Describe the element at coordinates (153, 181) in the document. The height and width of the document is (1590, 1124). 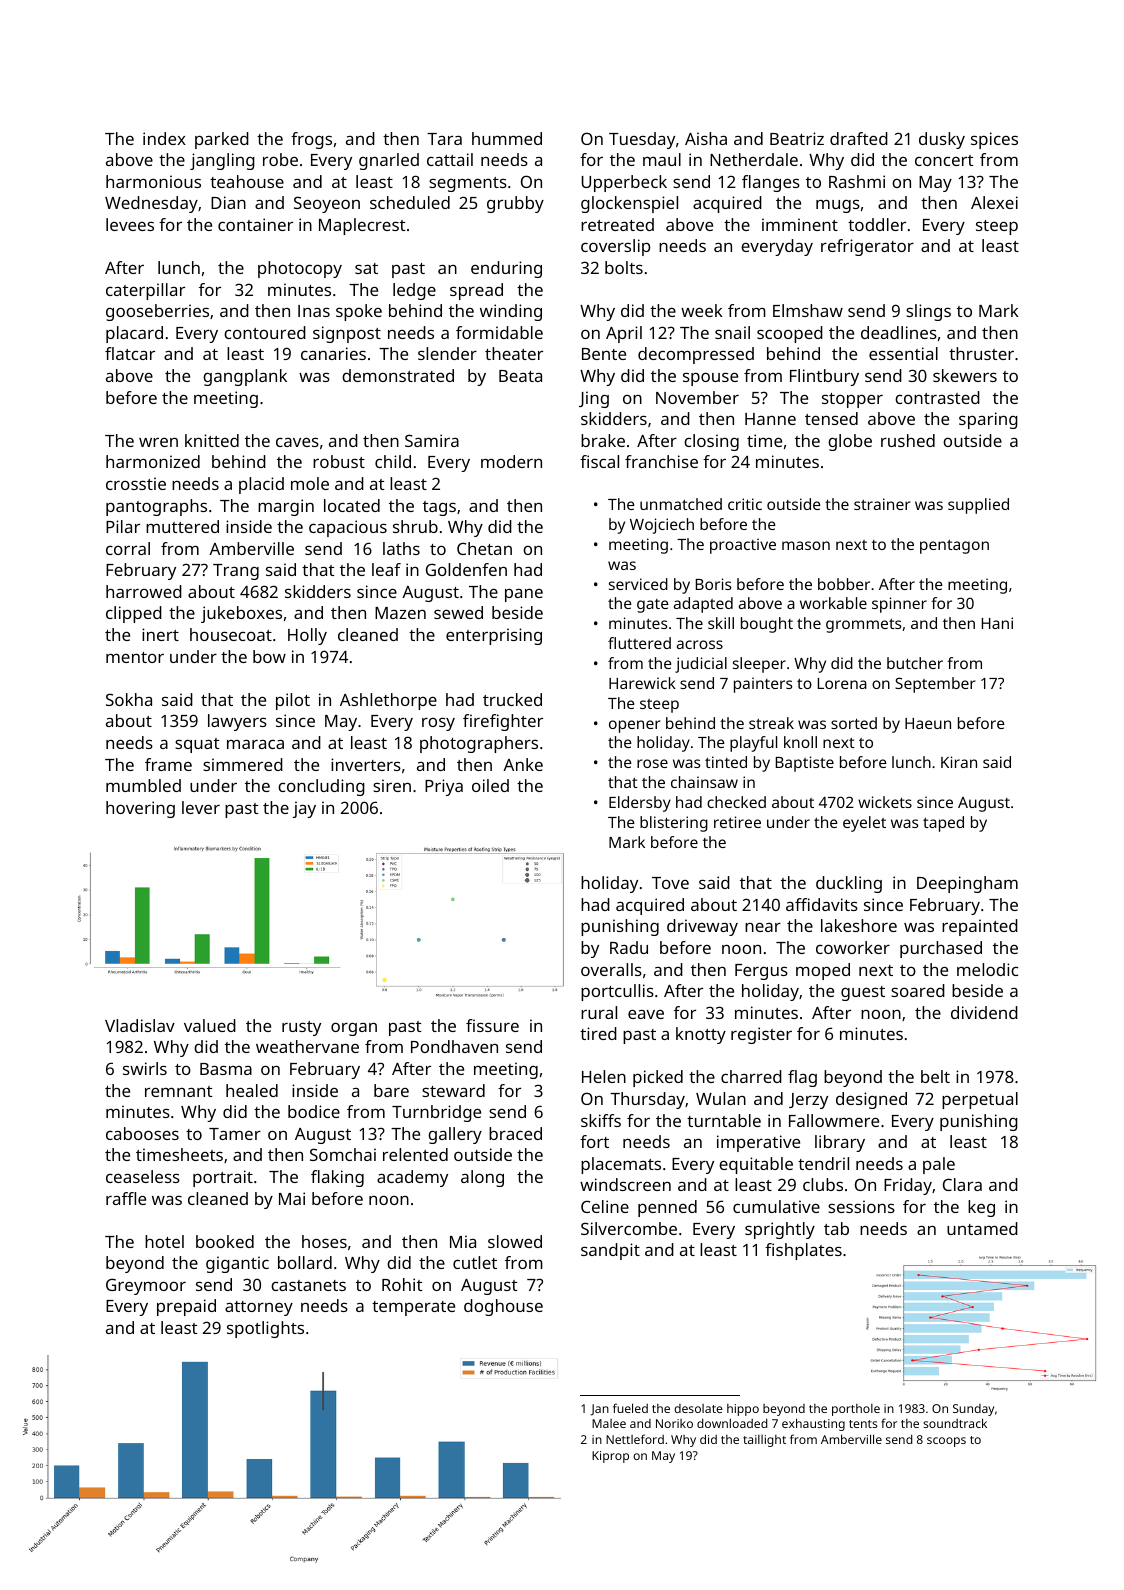
I see `harmonious` at that location.
